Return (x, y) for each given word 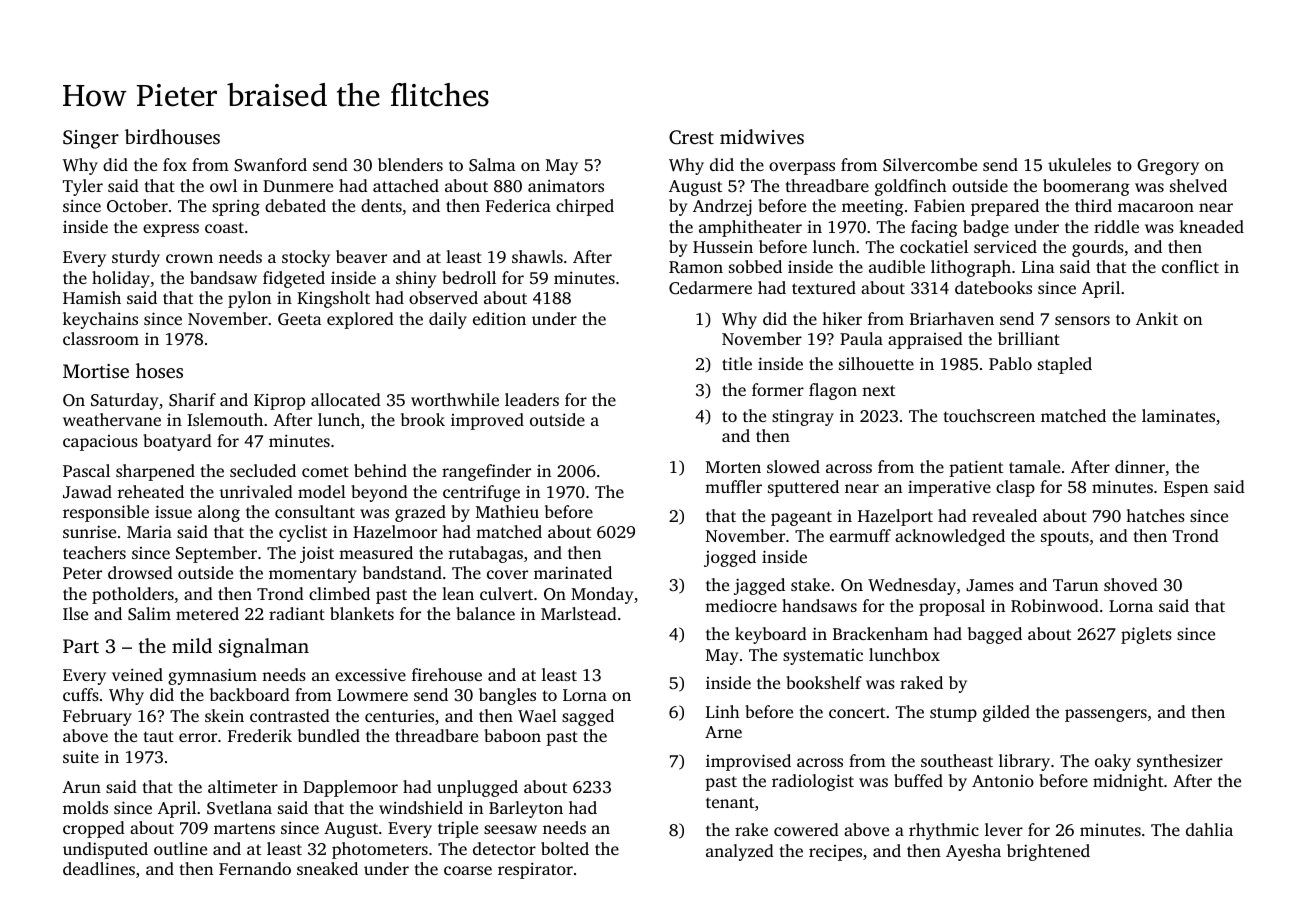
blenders (410, 164)
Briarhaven (952, 318)
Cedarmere (710, 288)
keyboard (771, 635)
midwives (762, 136)
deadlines (99, 868)
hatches (1155, 515)
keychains (100, 320)
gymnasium (212, 676)
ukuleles (1079, 164)
